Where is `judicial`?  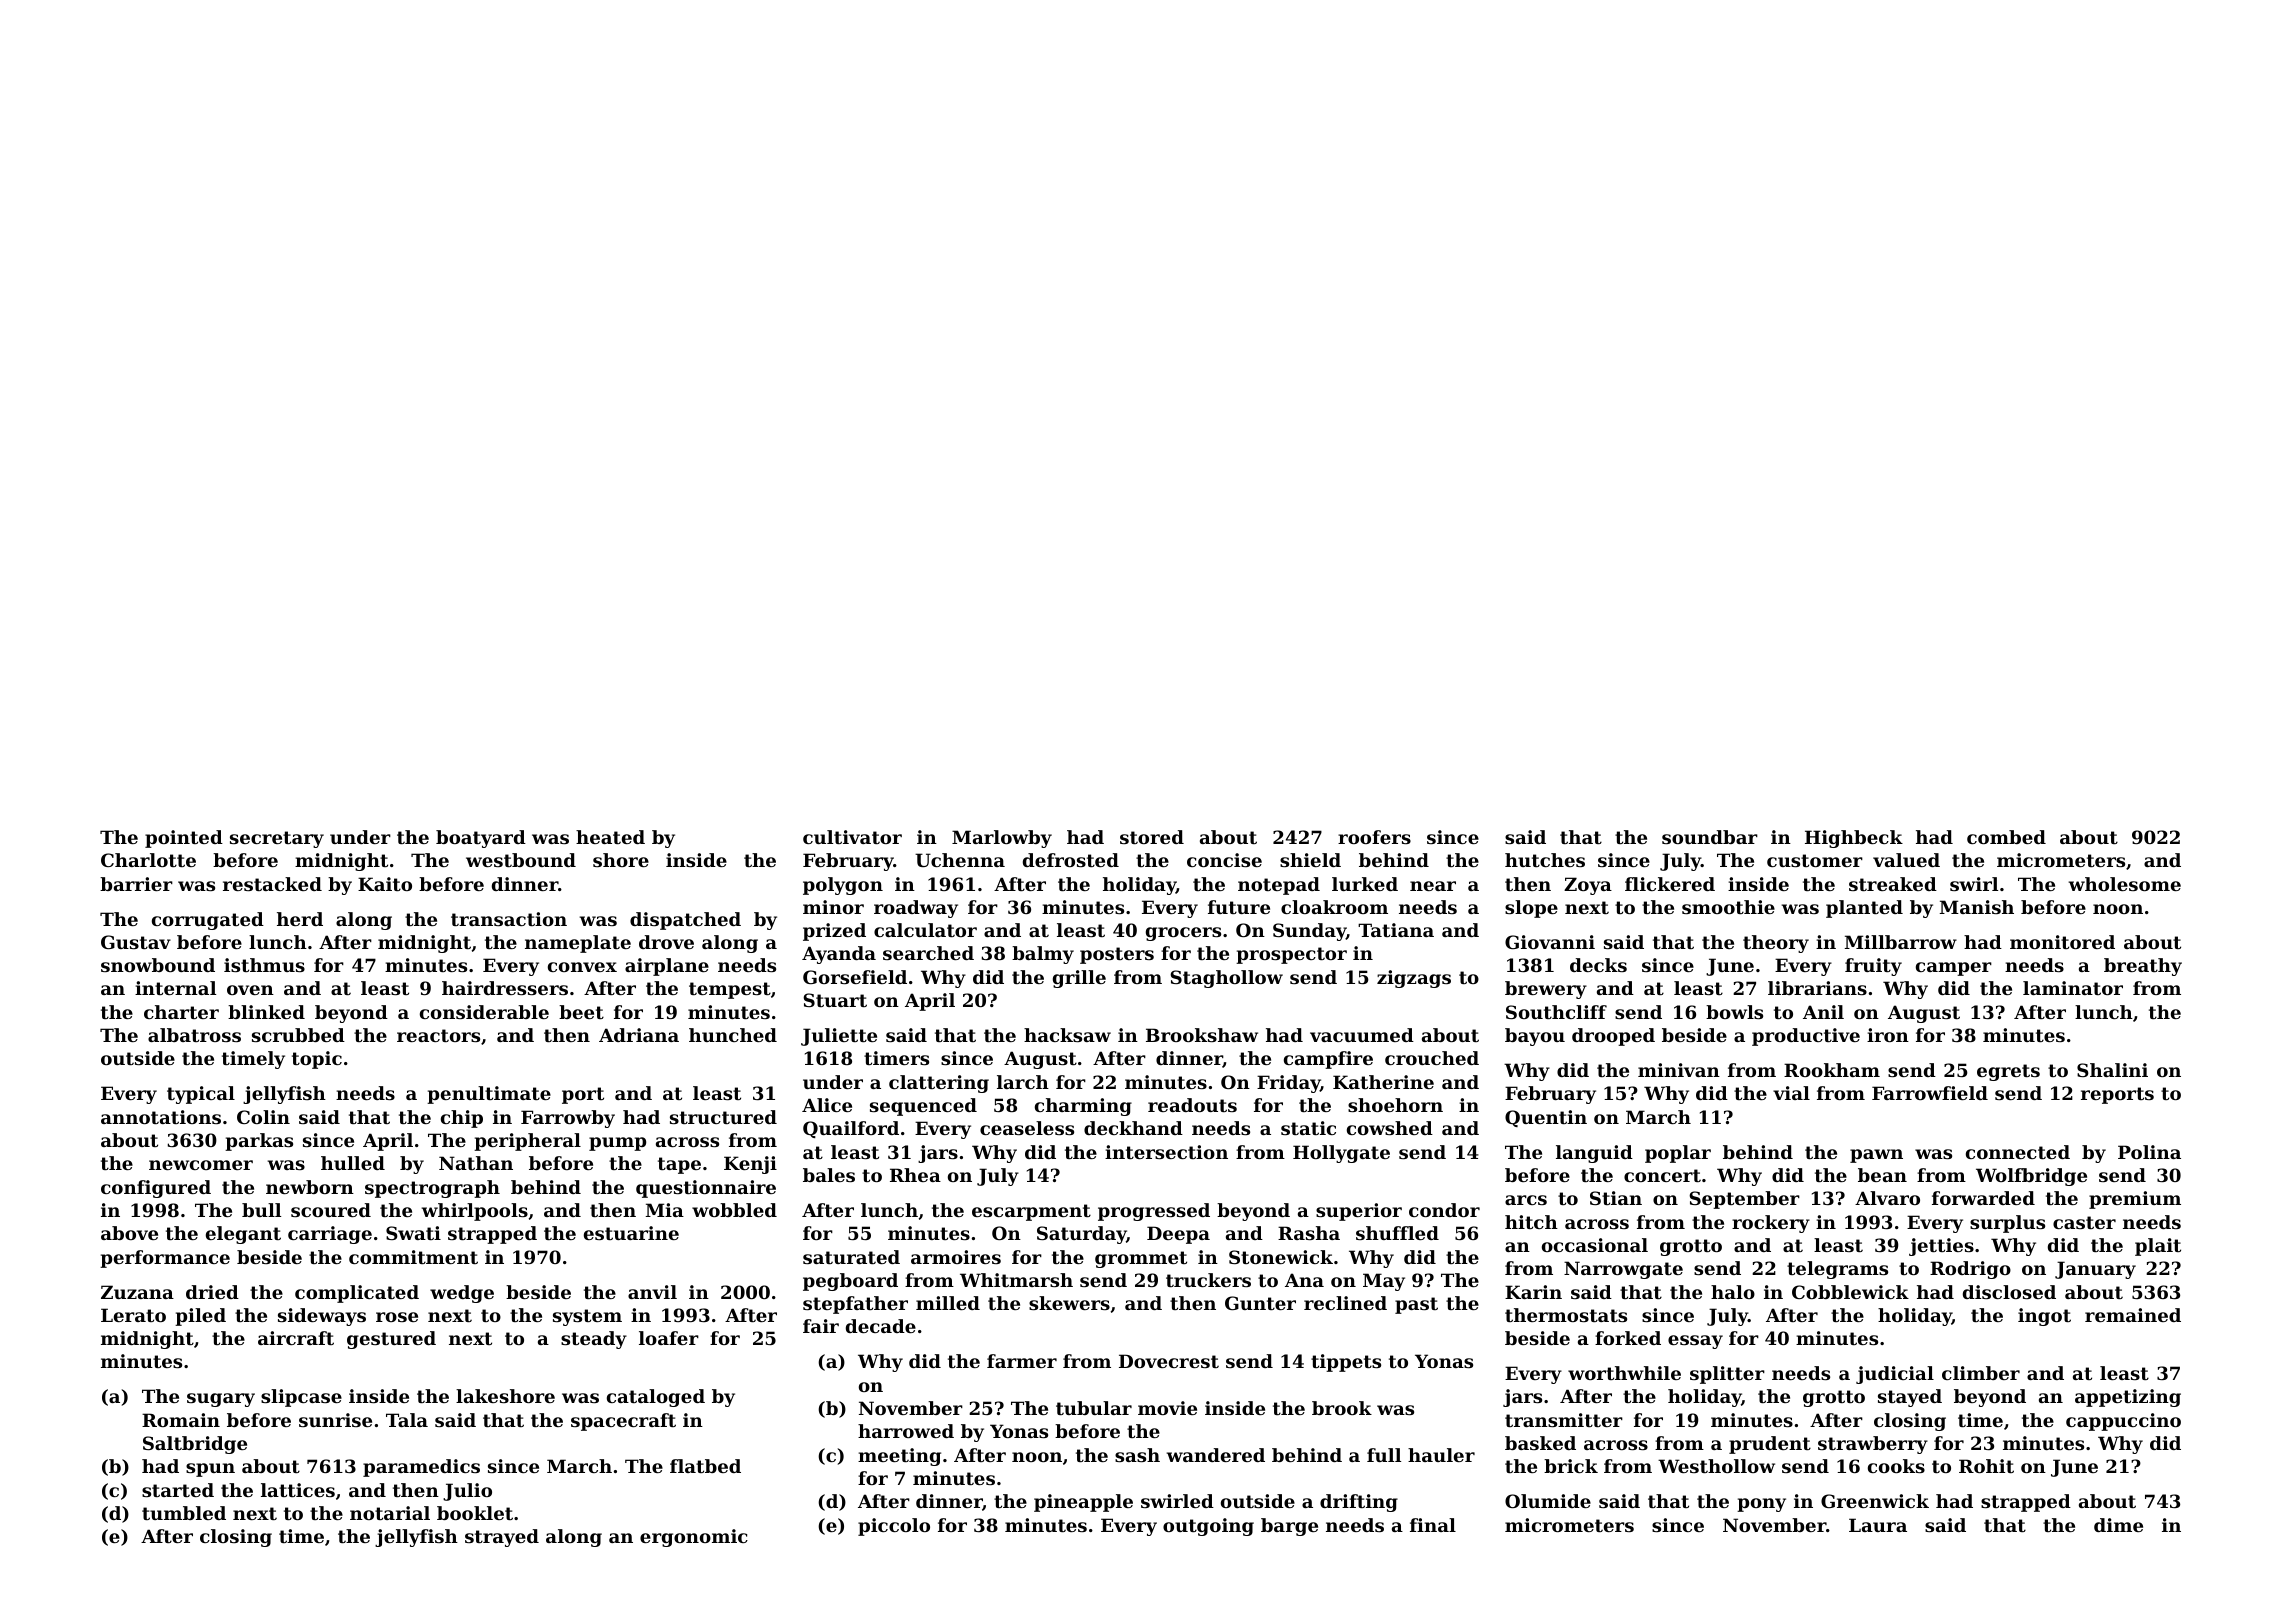
judicial is located at coordinates (1895, 1375).
